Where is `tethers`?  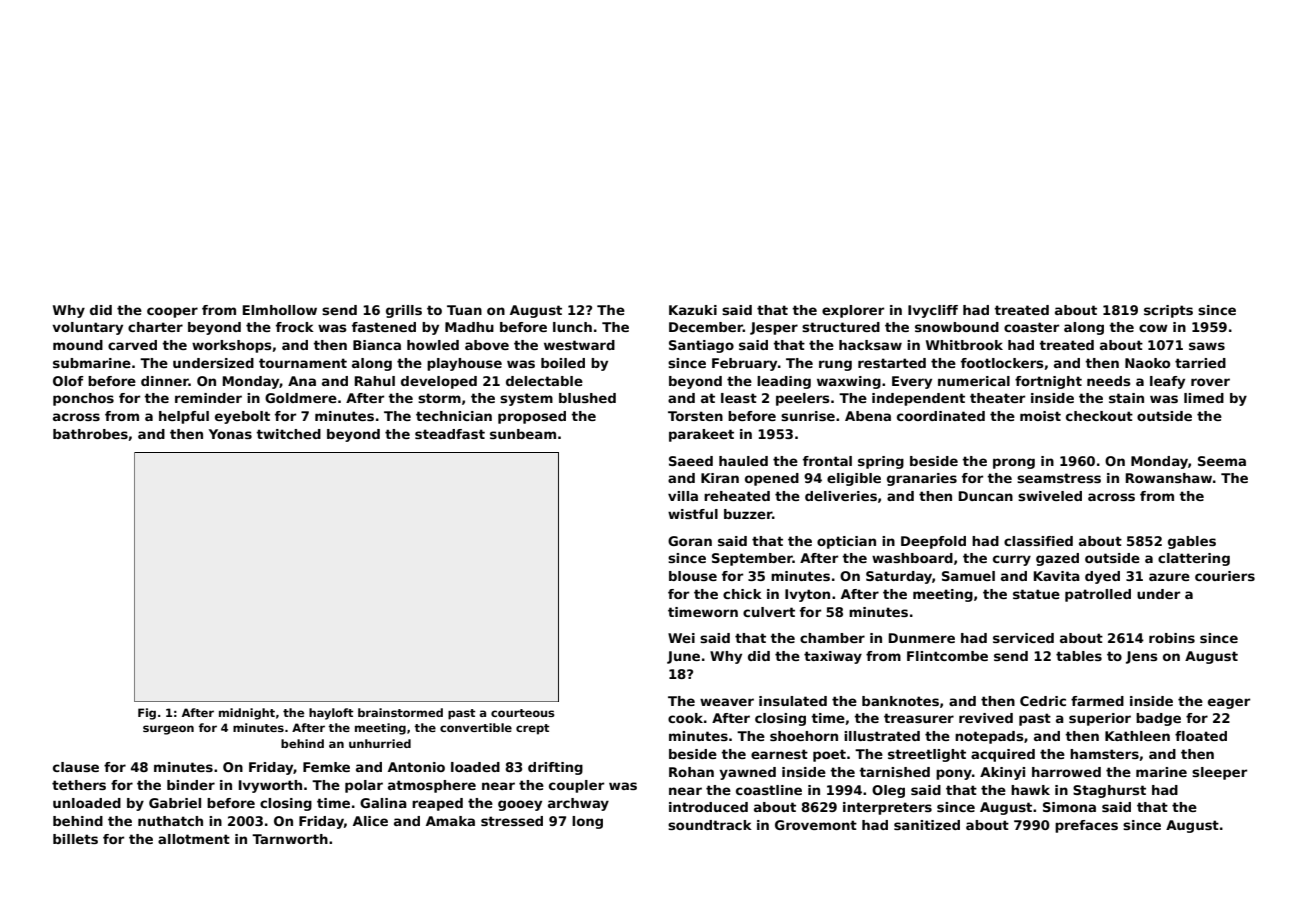 tethers is located at coordinates (79, 785).
